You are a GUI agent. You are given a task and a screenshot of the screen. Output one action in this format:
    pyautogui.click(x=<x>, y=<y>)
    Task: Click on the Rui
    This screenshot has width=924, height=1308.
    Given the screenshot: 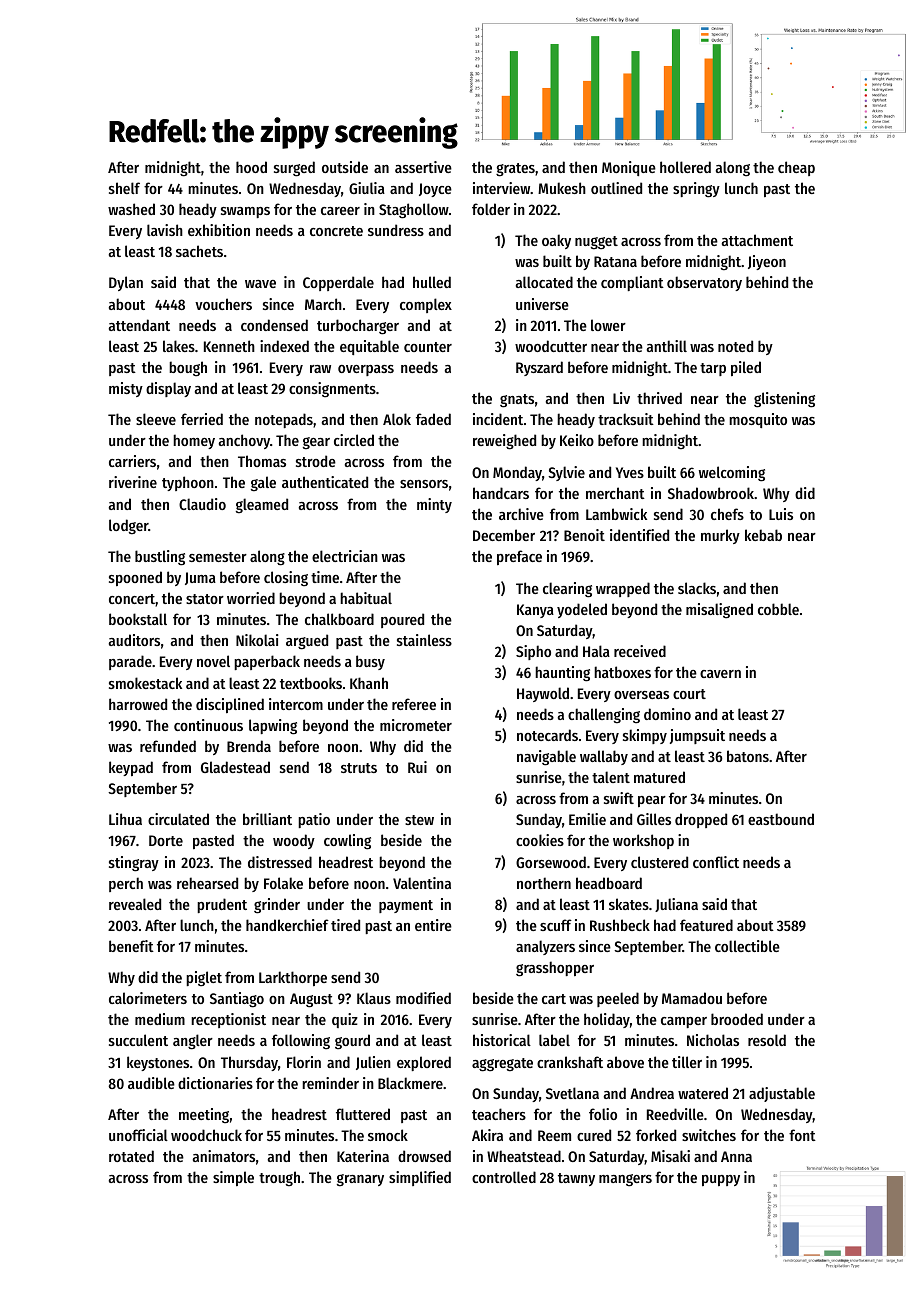 What is the action you would take?
    pyautogui.click(x=417, y=767)
